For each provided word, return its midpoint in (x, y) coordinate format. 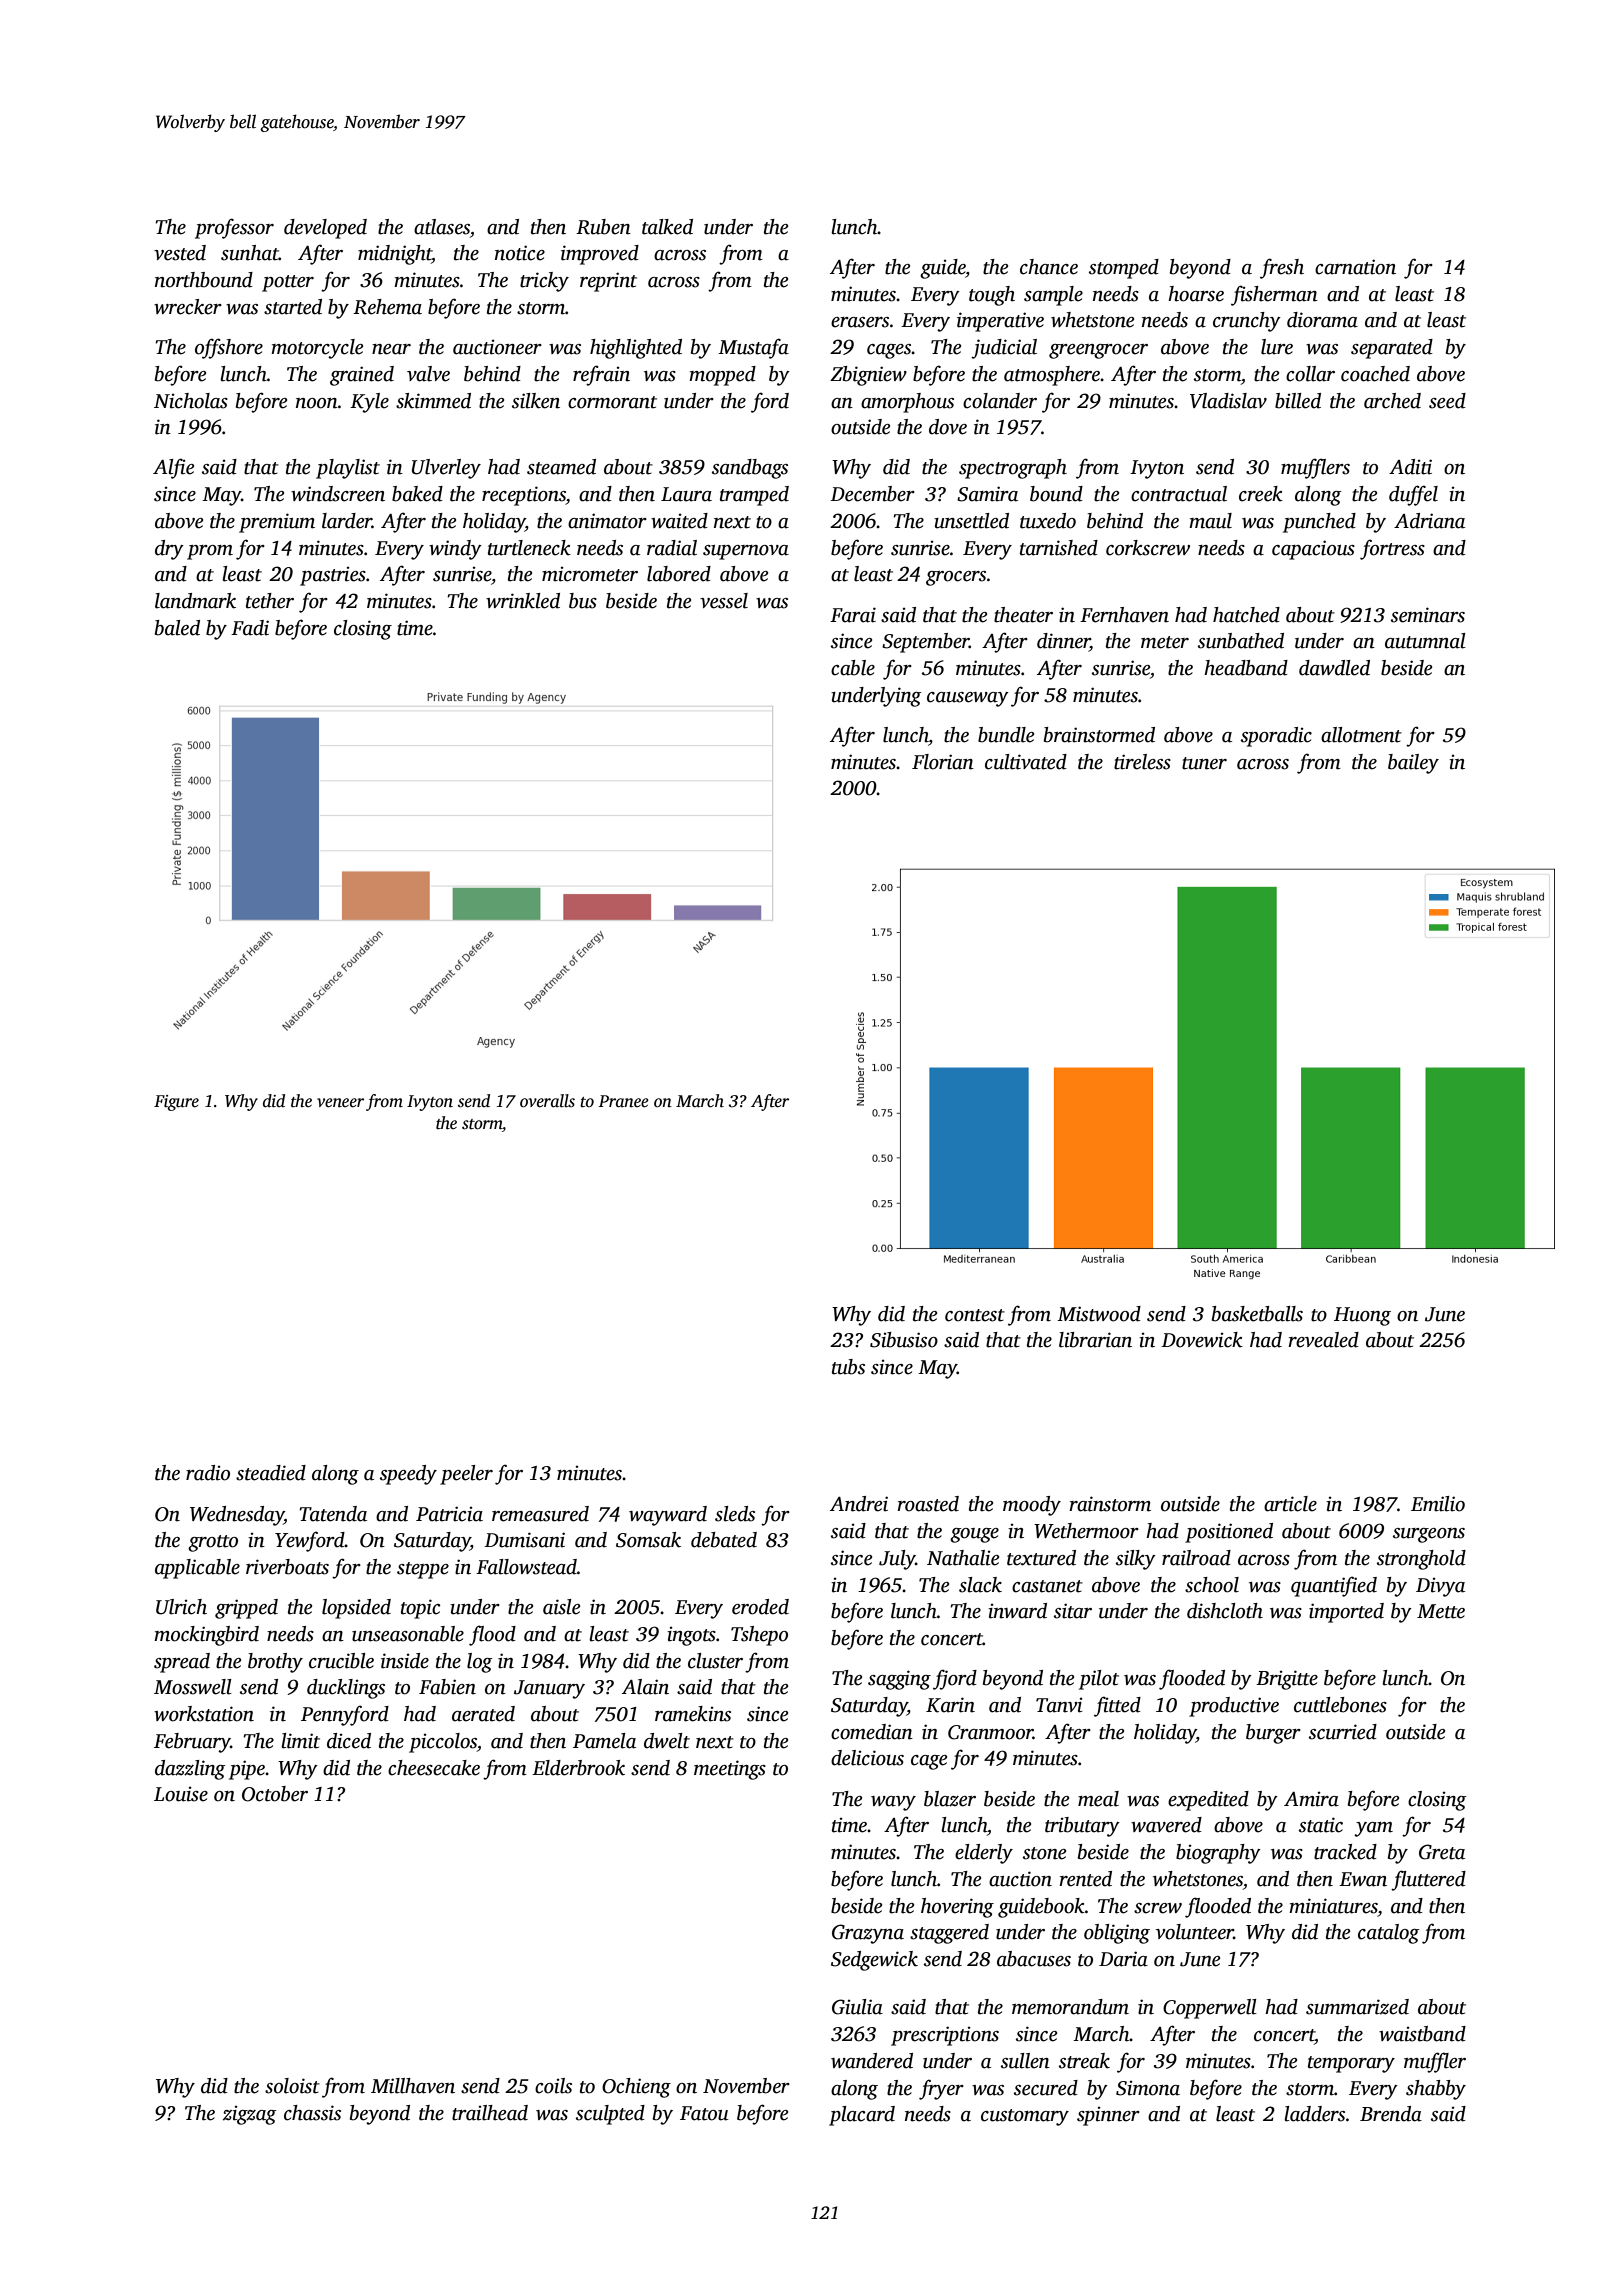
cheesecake (434, 1768)
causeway (968, 699)
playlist (348, 469)
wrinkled (523, 601)
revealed (1323, 1340)
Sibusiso (904, 1340)
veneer (340, 1103)
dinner (1063, 642)
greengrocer (1098, 351)
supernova (746, 552)
